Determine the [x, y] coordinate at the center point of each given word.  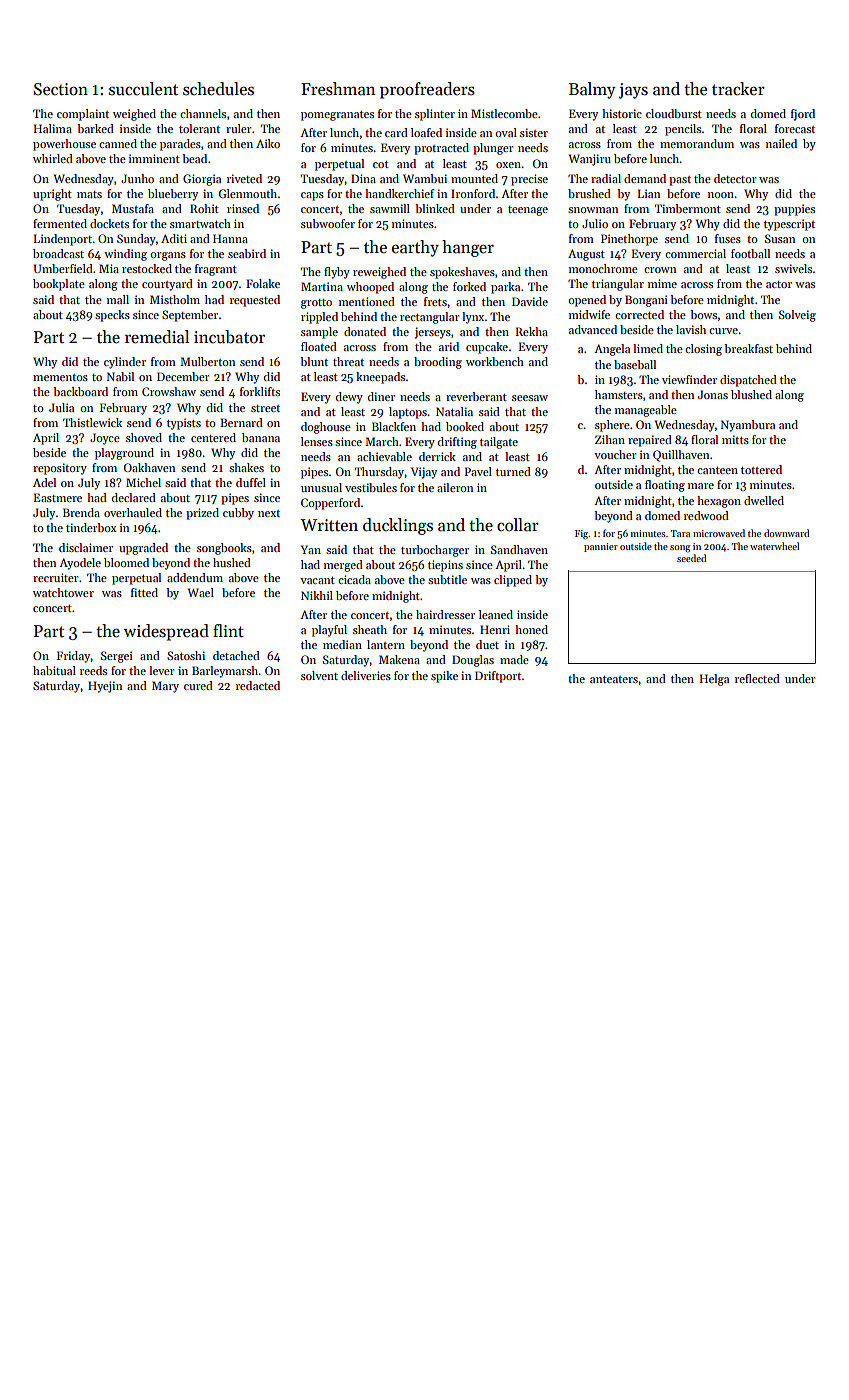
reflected [757, 678]
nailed [781, 143]
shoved [144, 437]
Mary [165, 687]
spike [444, 677]
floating [665, 486]
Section [61, 89]
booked [465, 426]
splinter [435, 115]
